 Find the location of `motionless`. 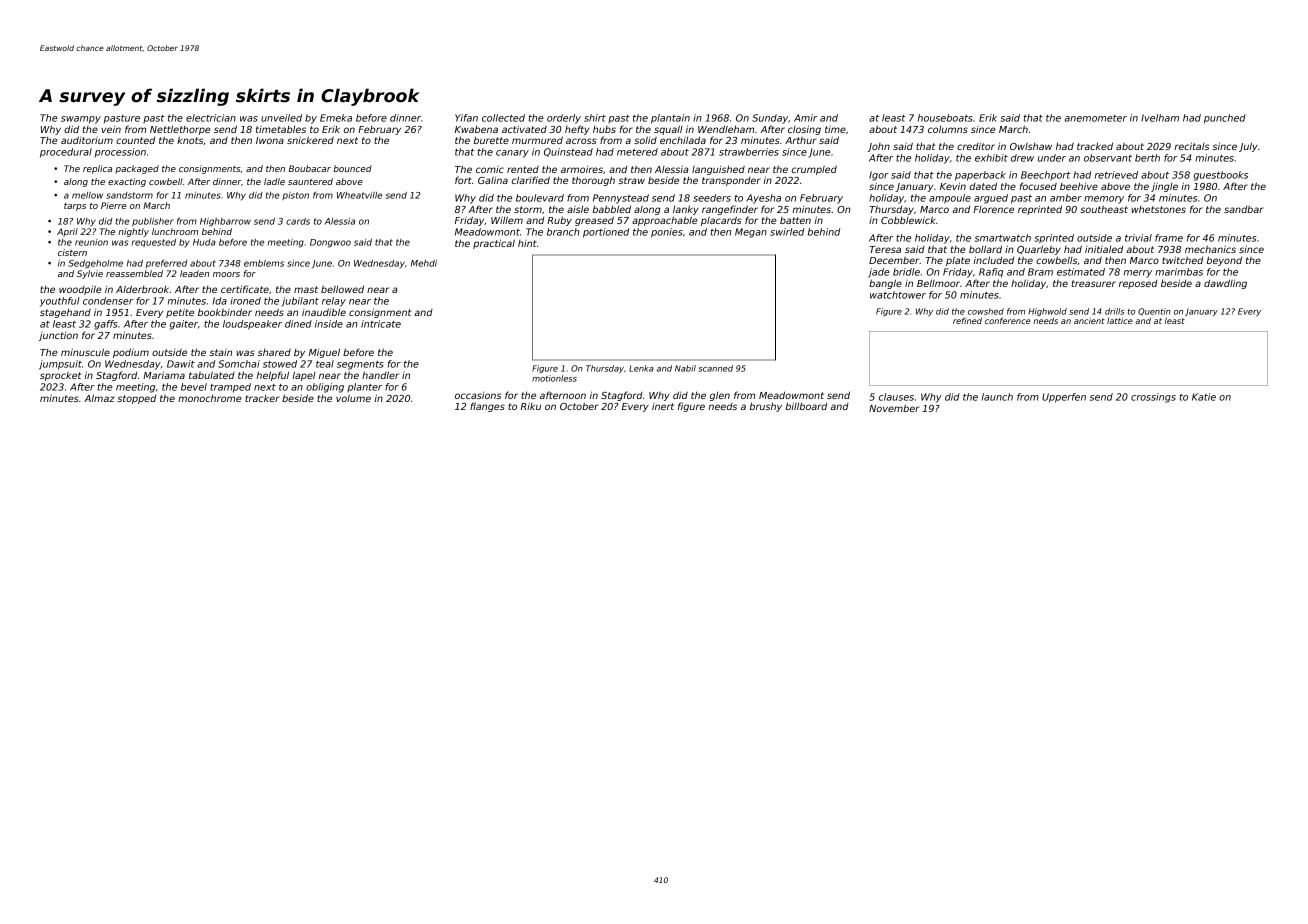

motionless is located at coordinates (554, 378).
